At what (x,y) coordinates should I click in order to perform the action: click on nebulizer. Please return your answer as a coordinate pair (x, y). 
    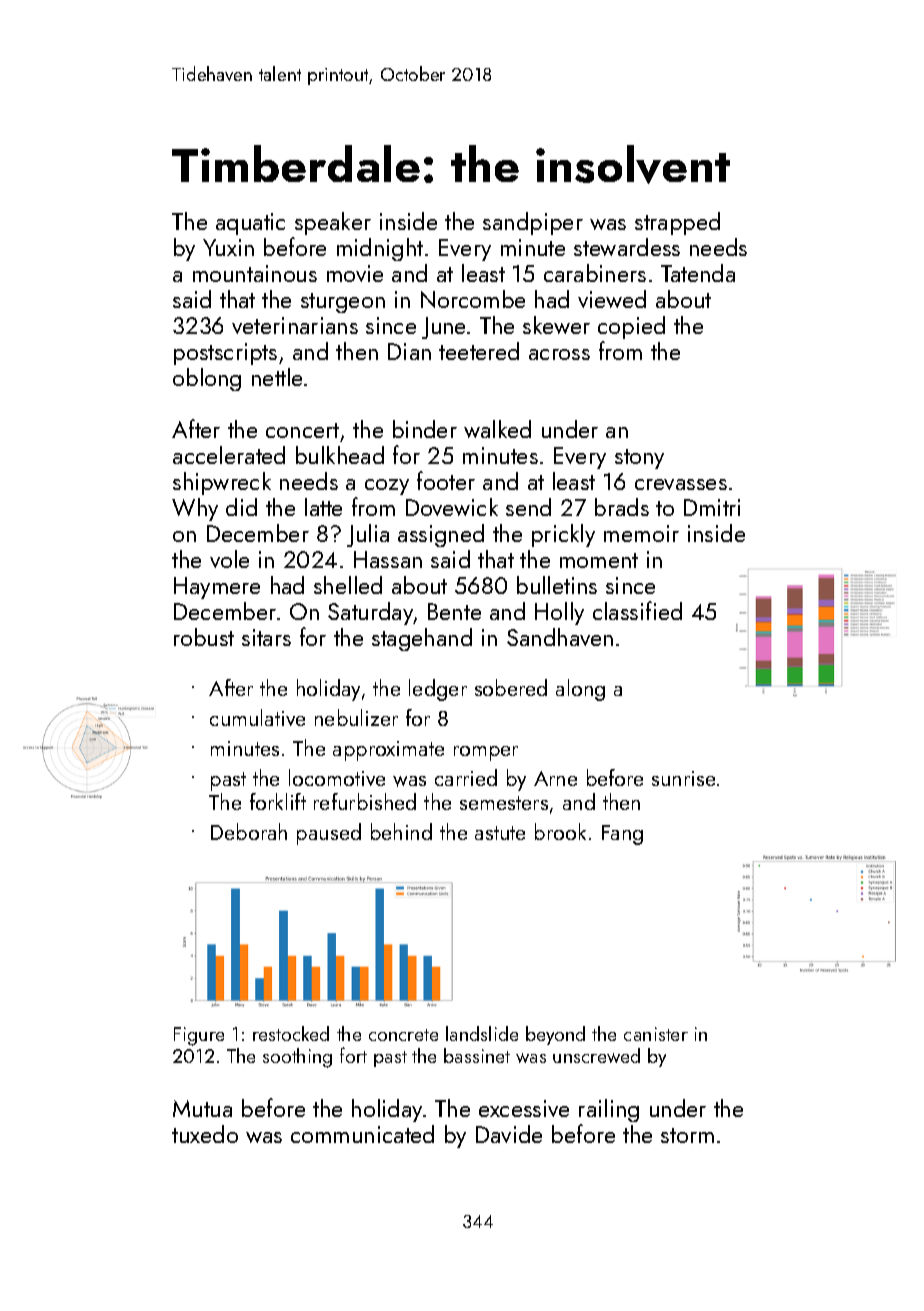
    Looking at the image, I should click on (356, 717).
